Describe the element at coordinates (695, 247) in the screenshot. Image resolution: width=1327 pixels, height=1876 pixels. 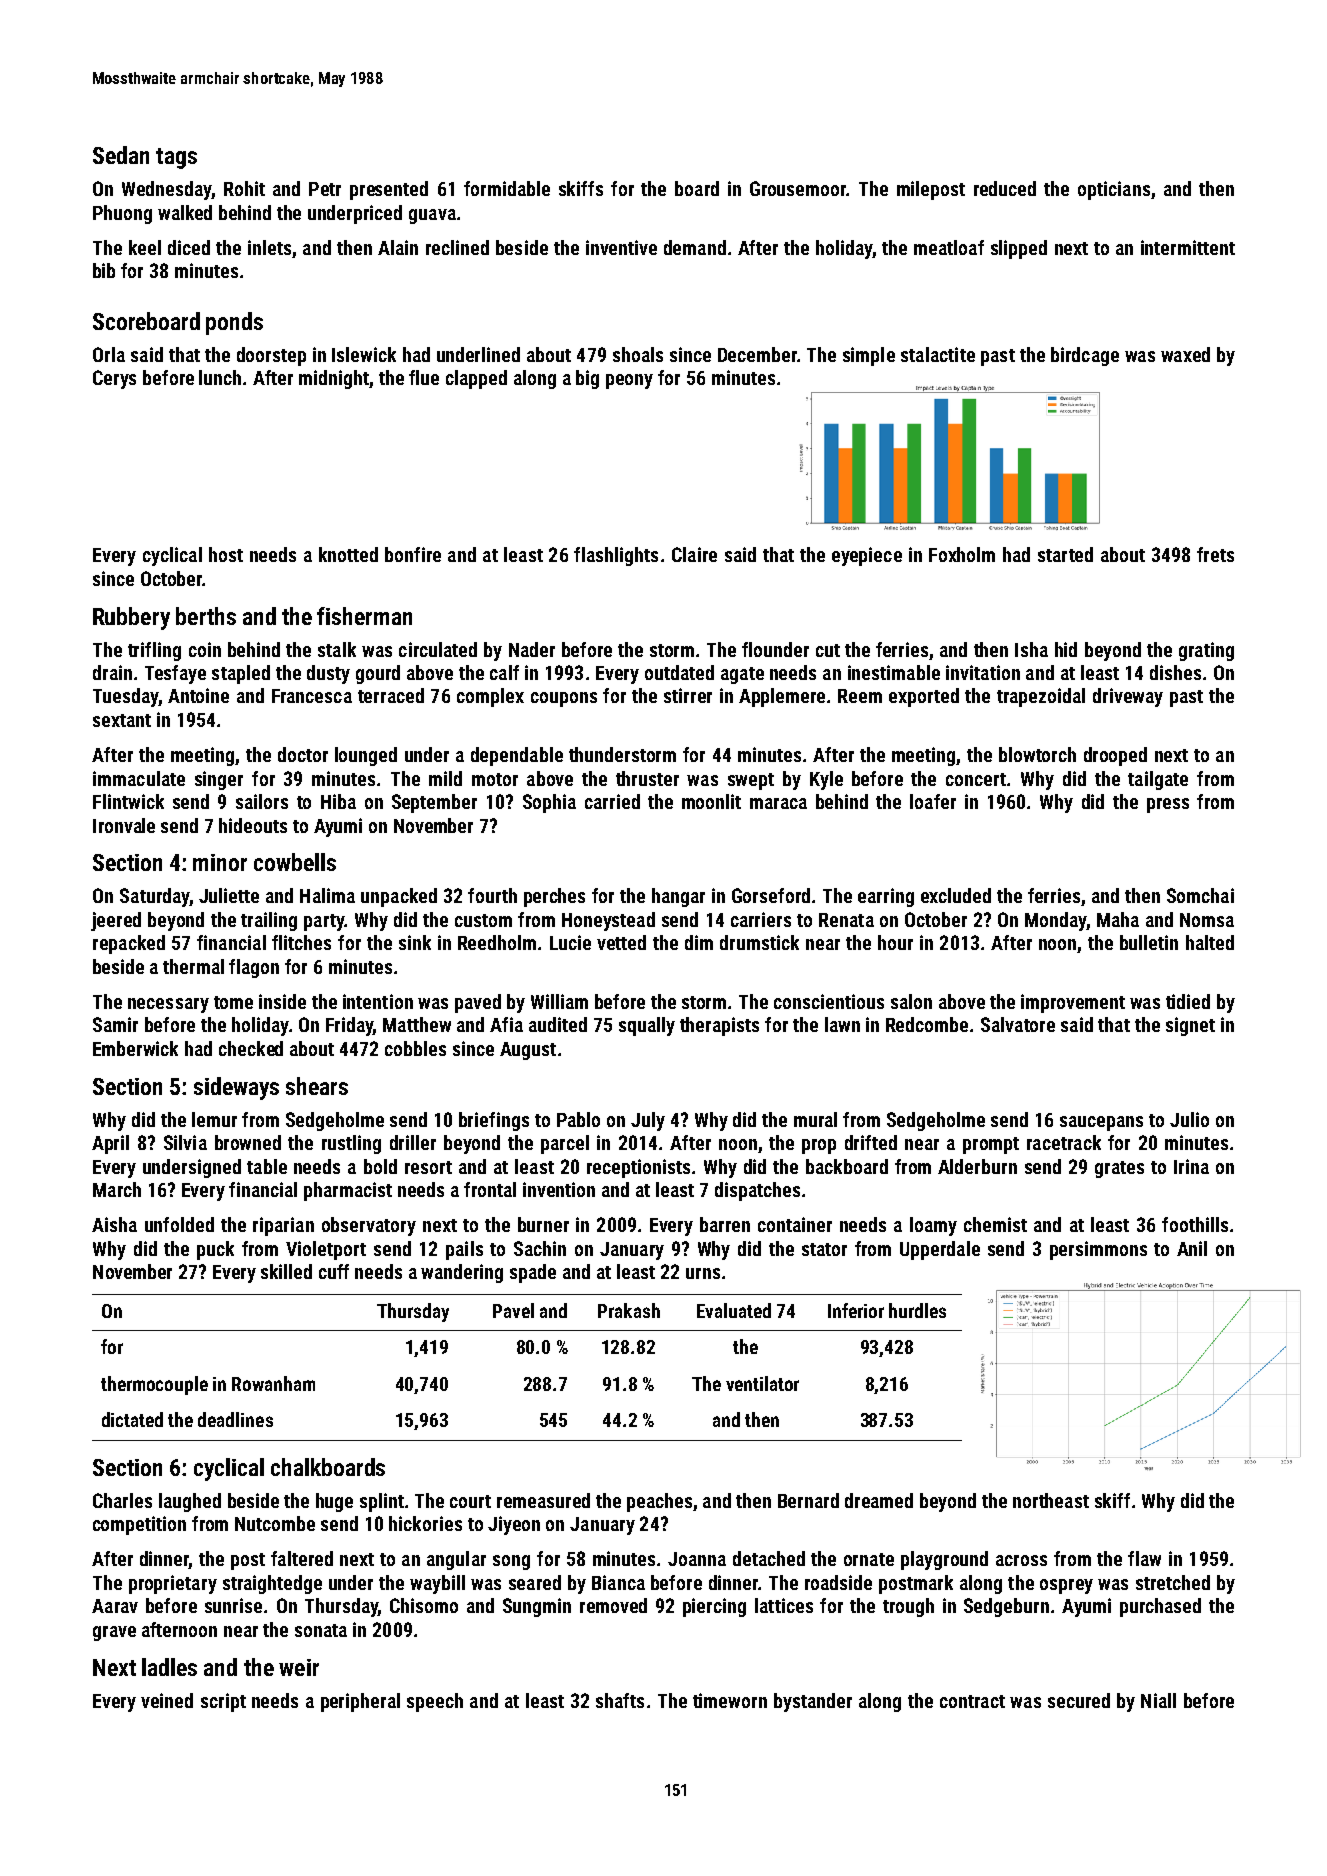
I see `demand` at that location.
